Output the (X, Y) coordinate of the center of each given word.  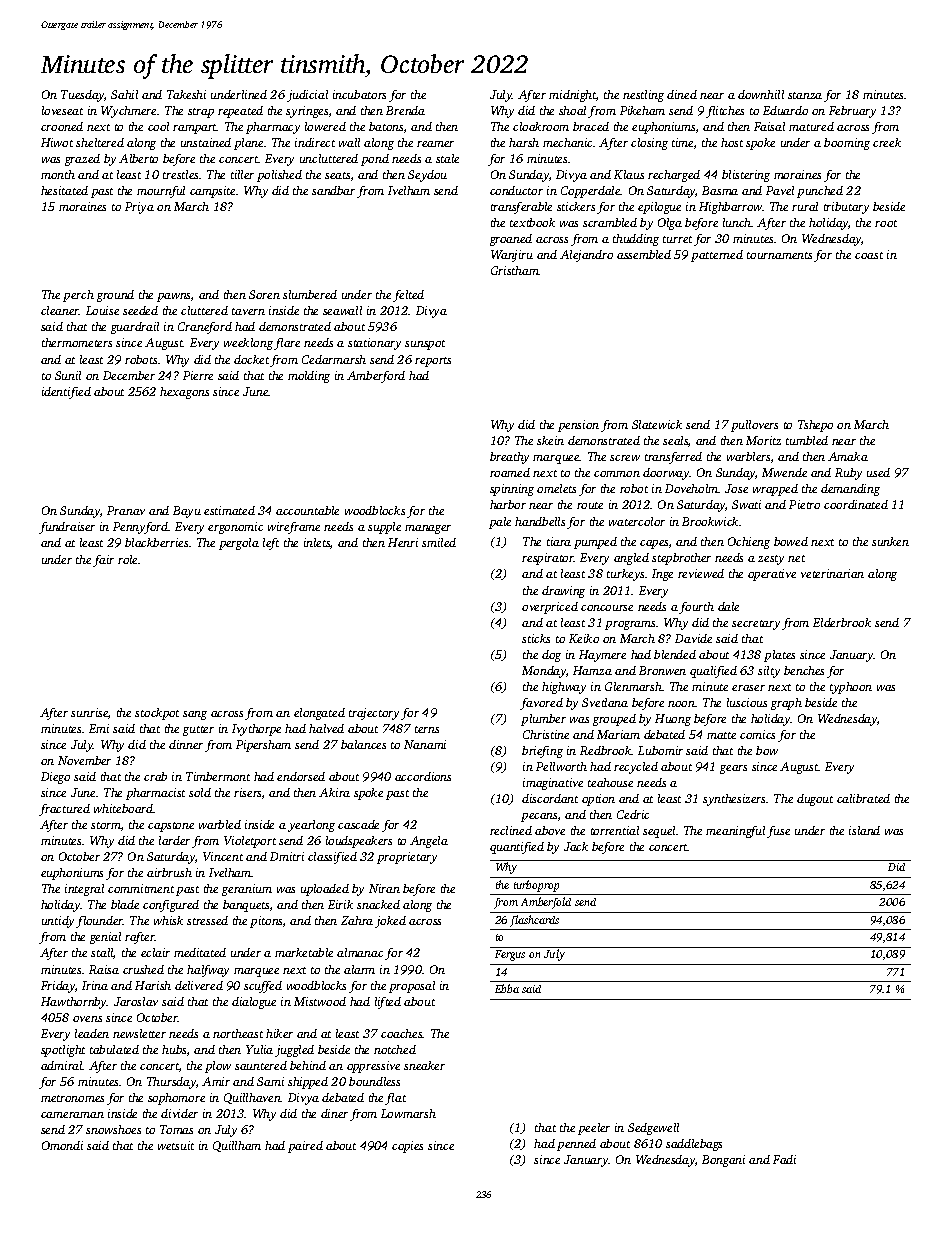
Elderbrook (842, 622)
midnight (572, 96)
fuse (778, 832)
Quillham (237, 1146)
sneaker (424, 1065)
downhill (761, 94)
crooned (62, 126)
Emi (99, 728)
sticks (536, 638)
